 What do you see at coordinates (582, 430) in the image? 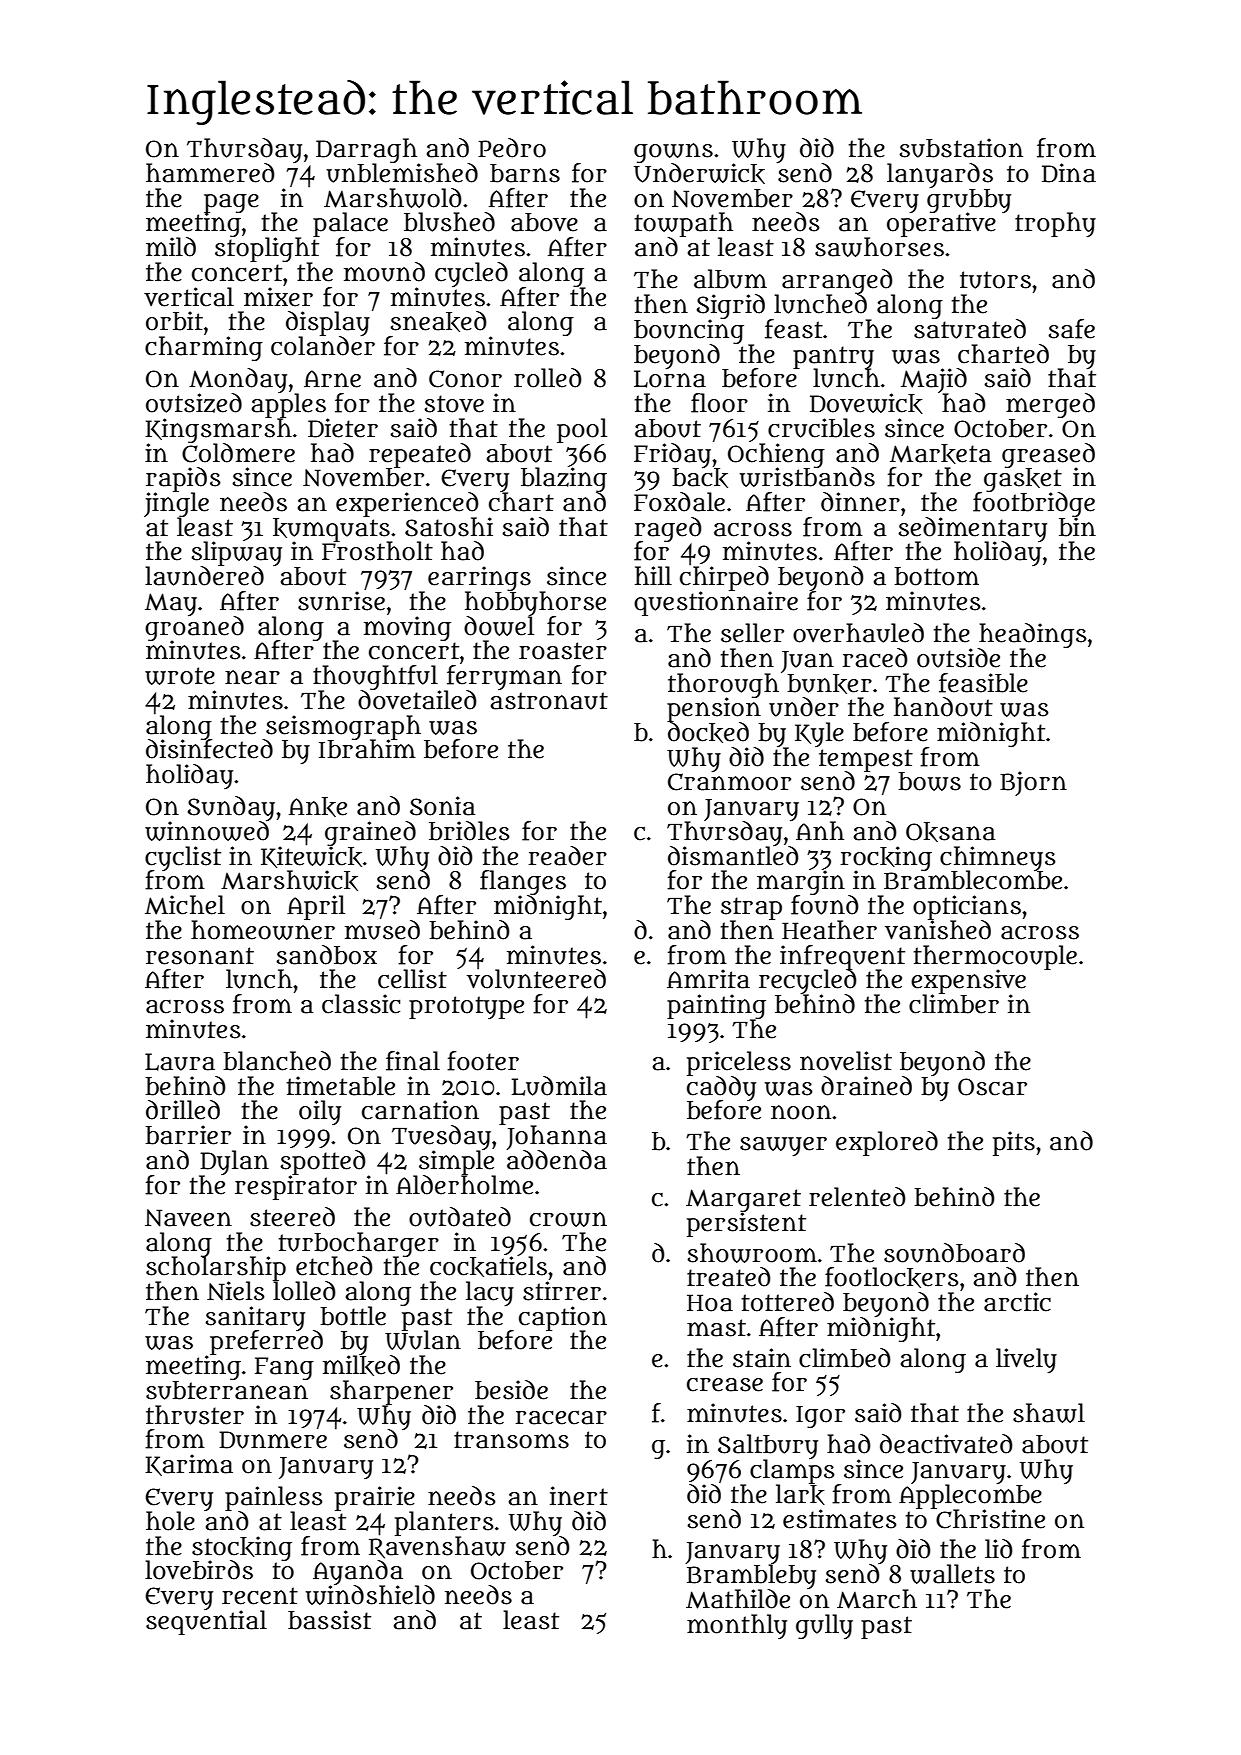
I see `pool` at bounding box center [582, 430].
